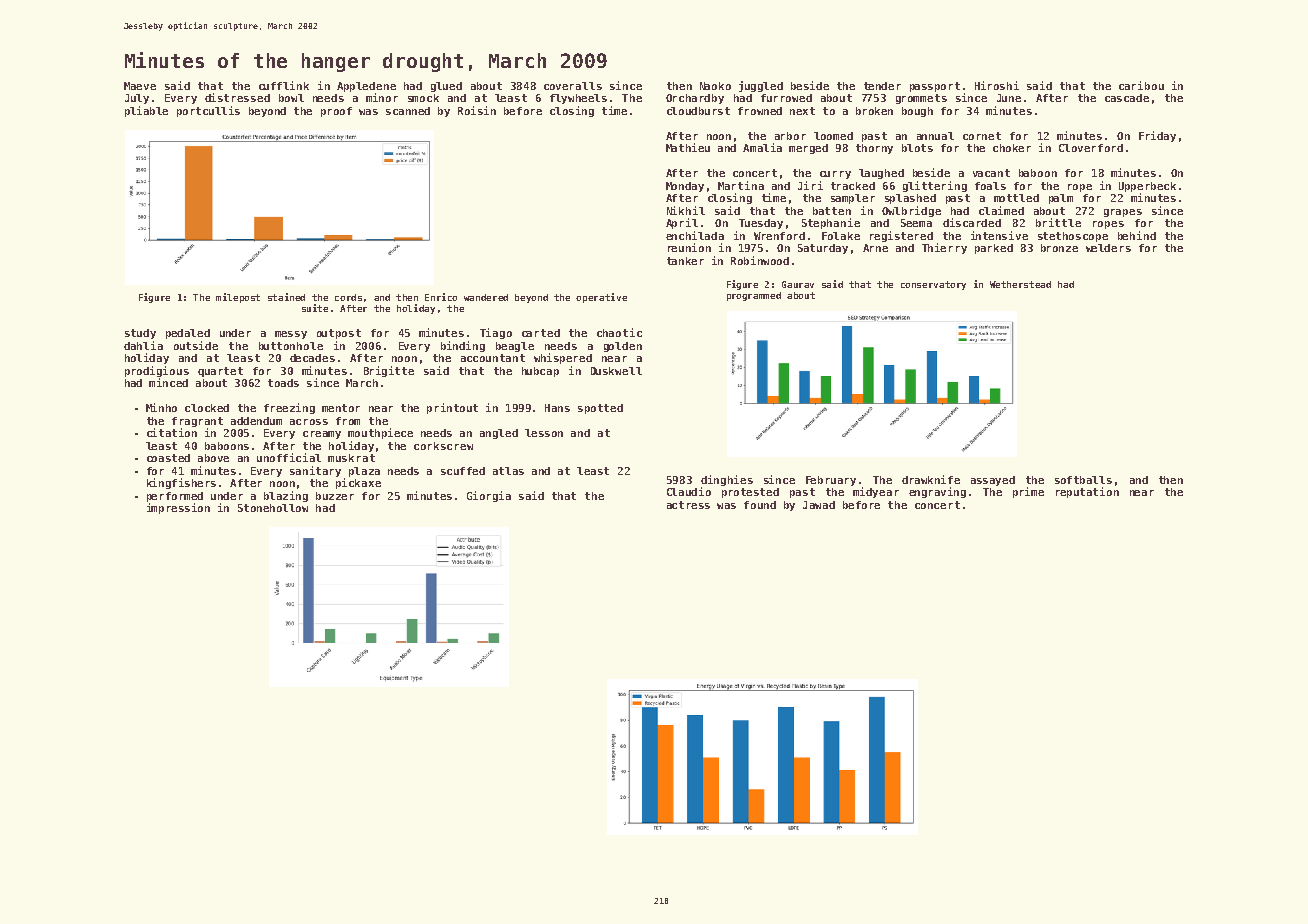  What do you see at coordinates (146, 111) in the screenshot?
I see `pliable` at bounding box center [146, 111].
